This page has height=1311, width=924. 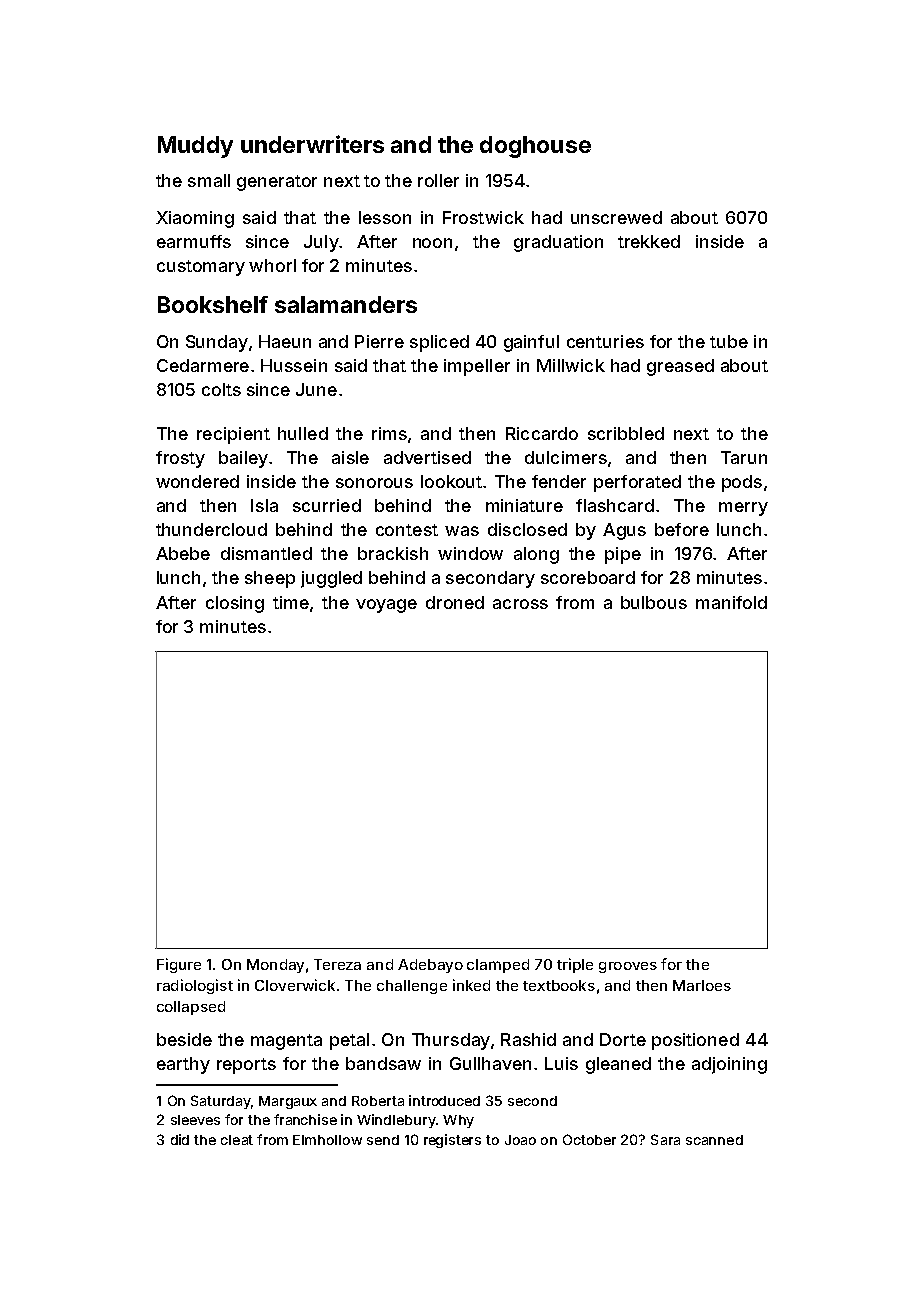 I want to click on roller, so click(x=438, y=180).
